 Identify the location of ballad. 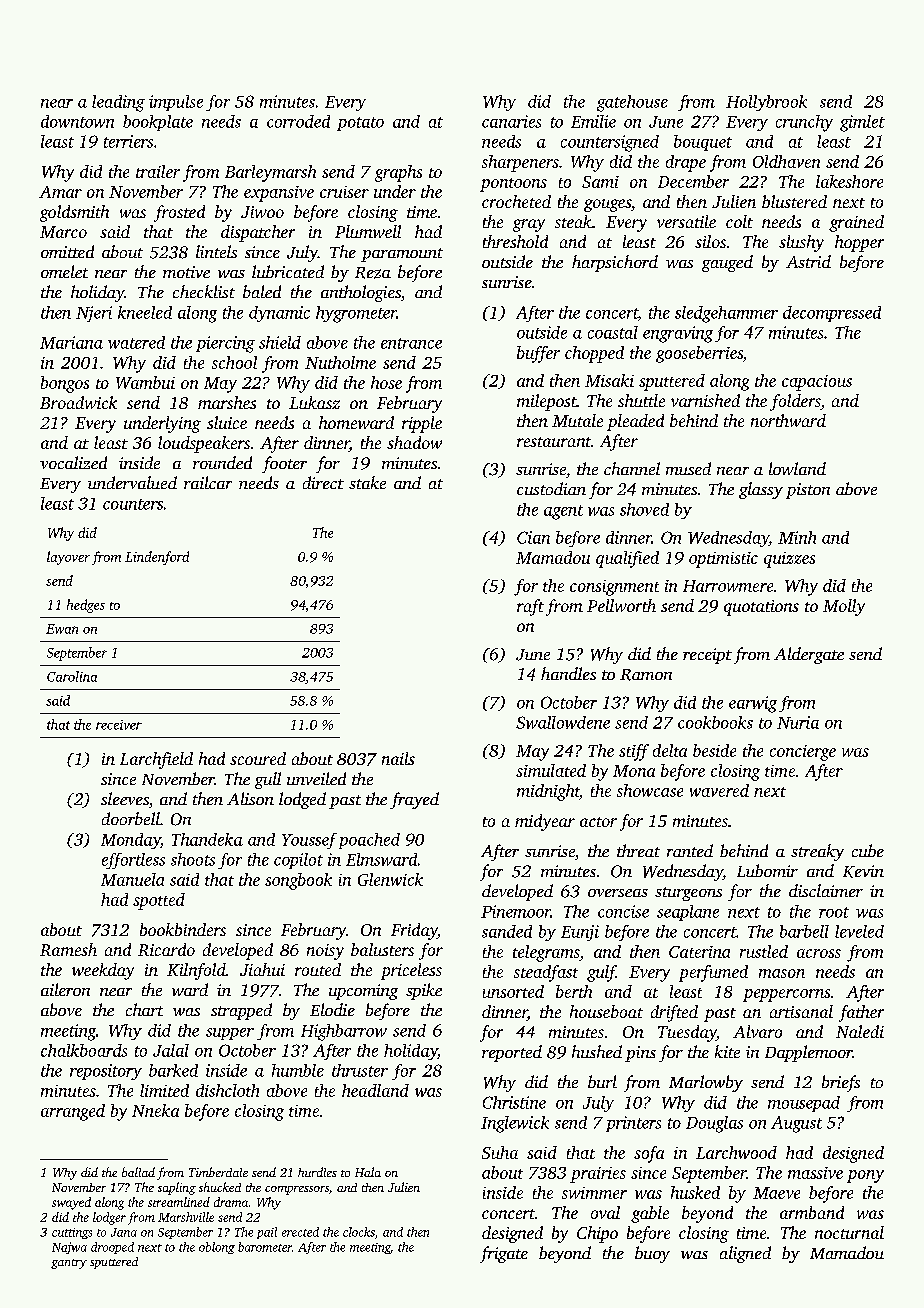
(138, 1172).
